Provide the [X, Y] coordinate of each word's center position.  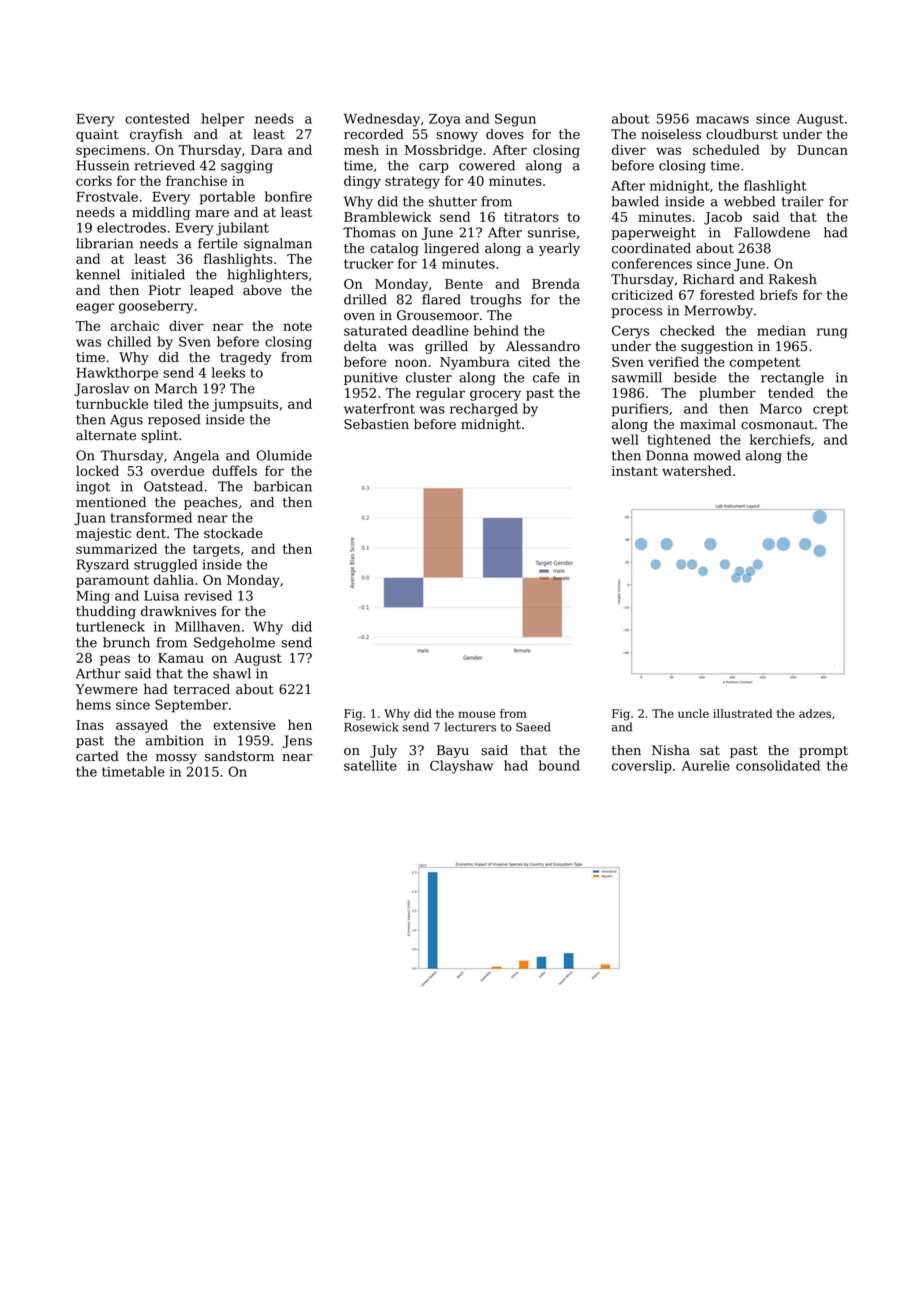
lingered [451, 249]
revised [208, 595]
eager [95, 308]
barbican [283, 486]
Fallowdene [772, 232]
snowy [457, 137]
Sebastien [376, 424]
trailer [803, 201]
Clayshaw [461, 767]
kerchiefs [780, 439]
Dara [267, 150]
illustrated [743, 713]
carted [97, 756]
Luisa [161, 596]
